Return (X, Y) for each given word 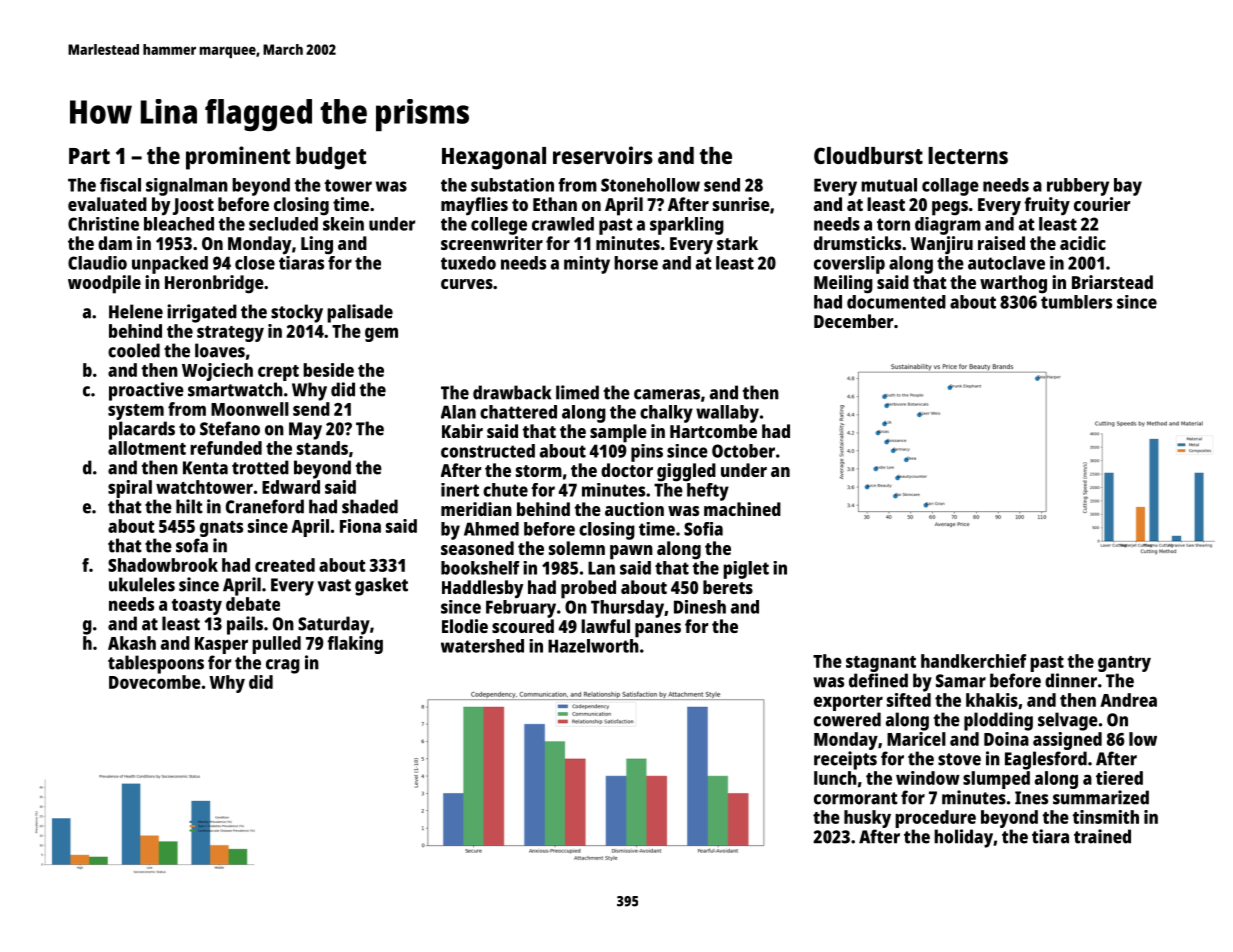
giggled (686, 472)
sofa (192, 545)
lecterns (968, 155)
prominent (238, 158)
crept (278, 373)
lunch (835, 778)
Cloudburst (868, 155)
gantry (1124, 664)
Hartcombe (713, 431)
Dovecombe (155, 682)
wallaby (727, 414)
